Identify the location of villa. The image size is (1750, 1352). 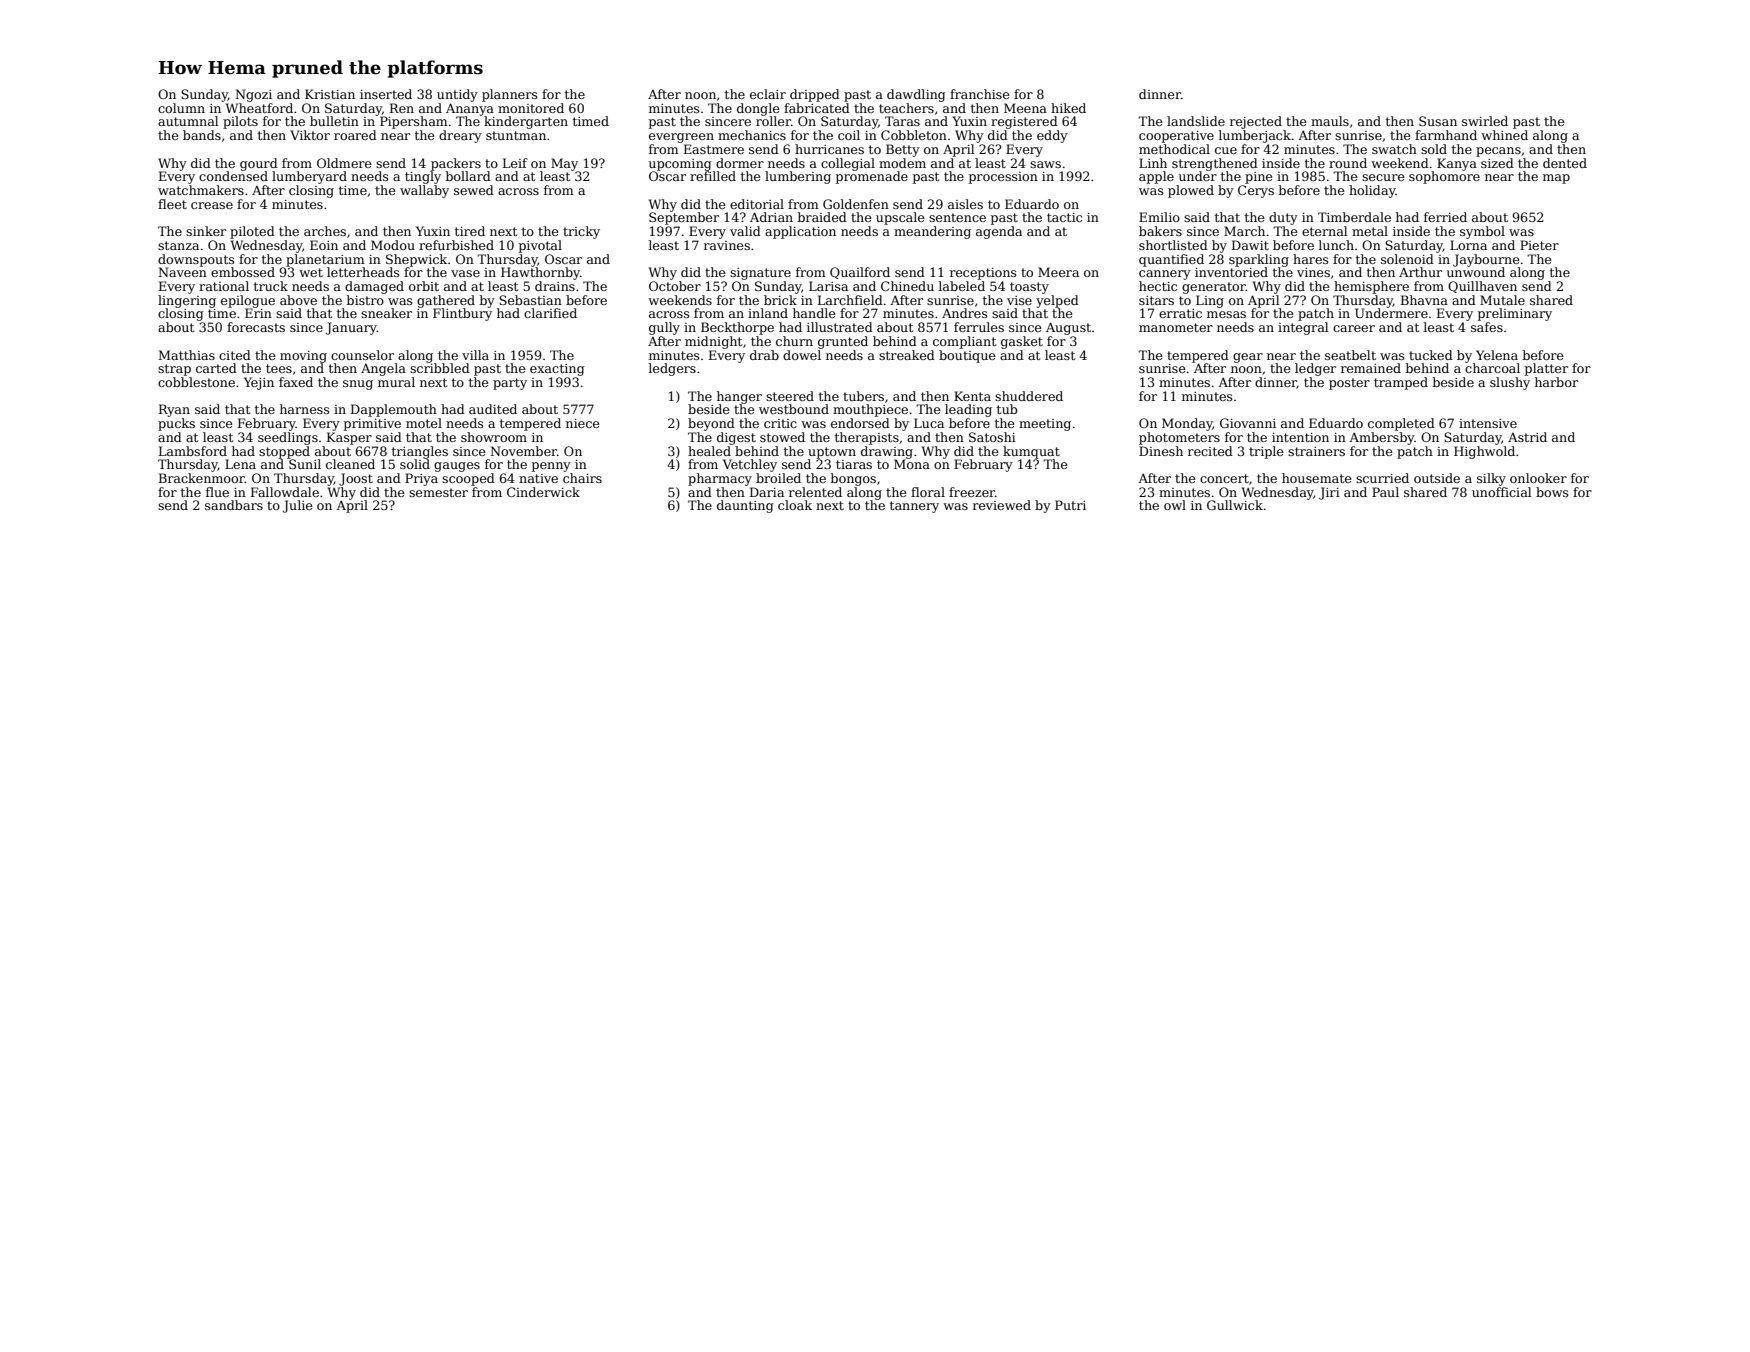
(475, 355).
